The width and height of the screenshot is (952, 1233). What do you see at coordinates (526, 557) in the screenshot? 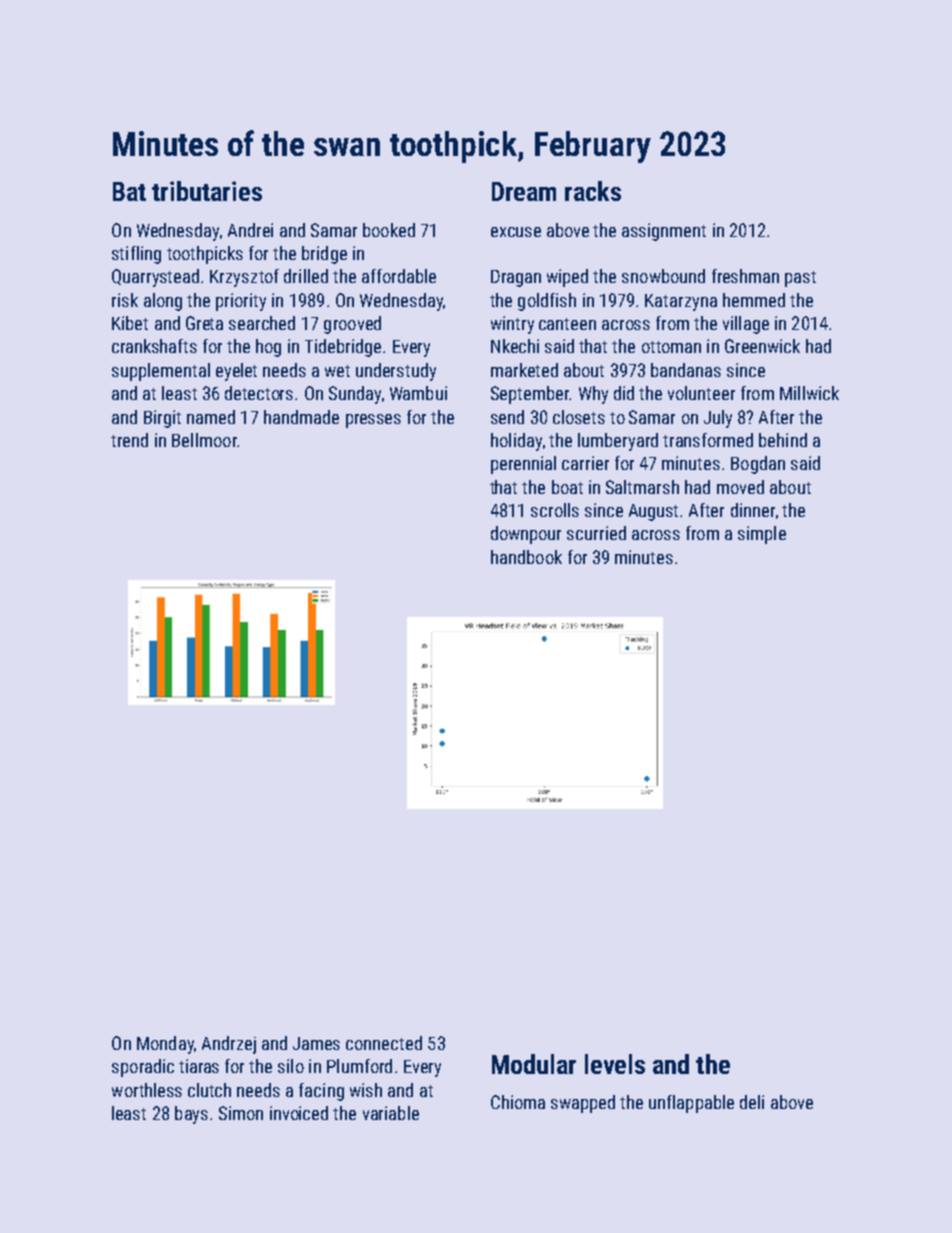
I see `handbook` at bounding box center [526, 557].
